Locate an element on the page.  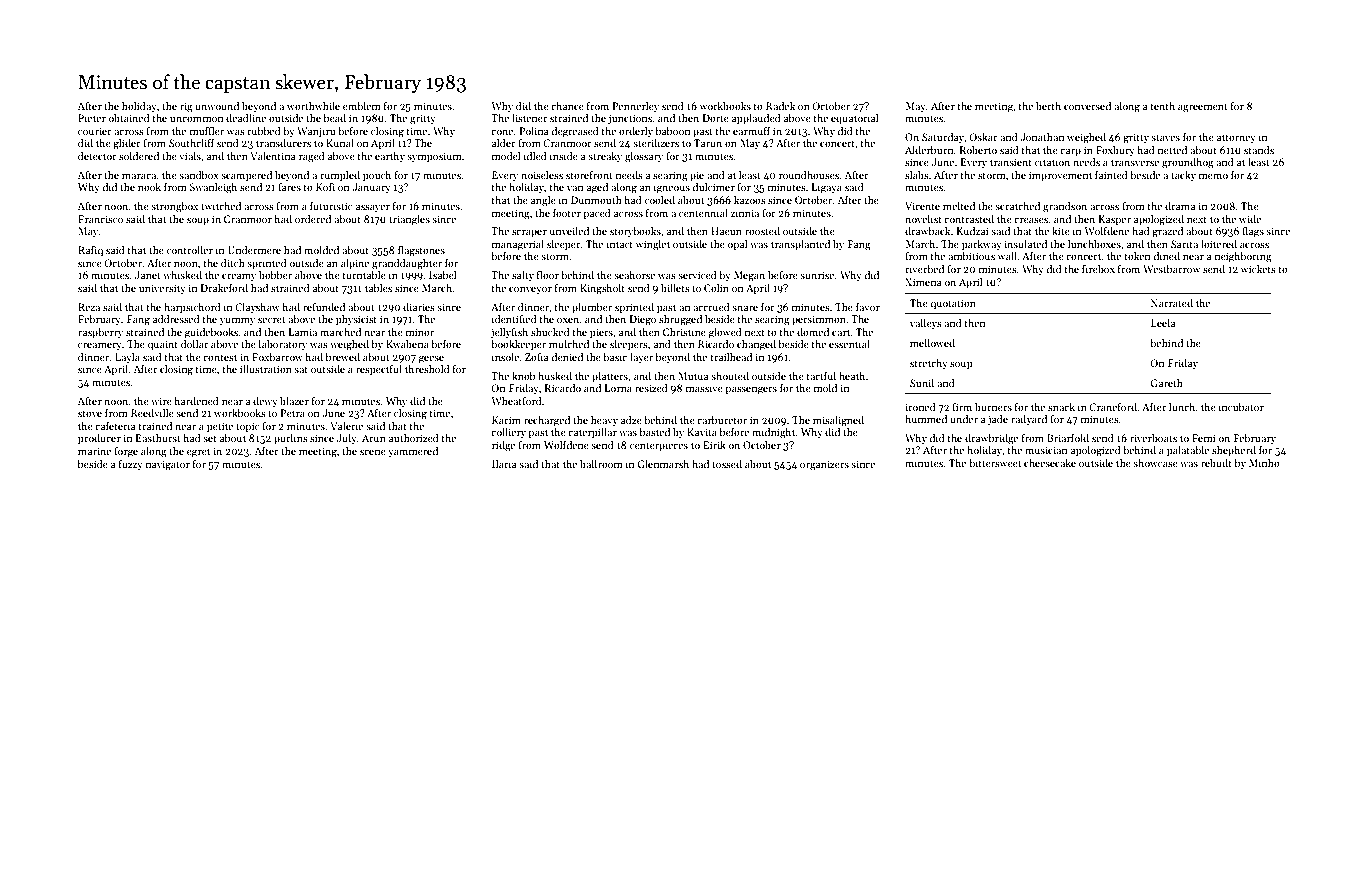
Francisco is located at coordinates (100, 219).
